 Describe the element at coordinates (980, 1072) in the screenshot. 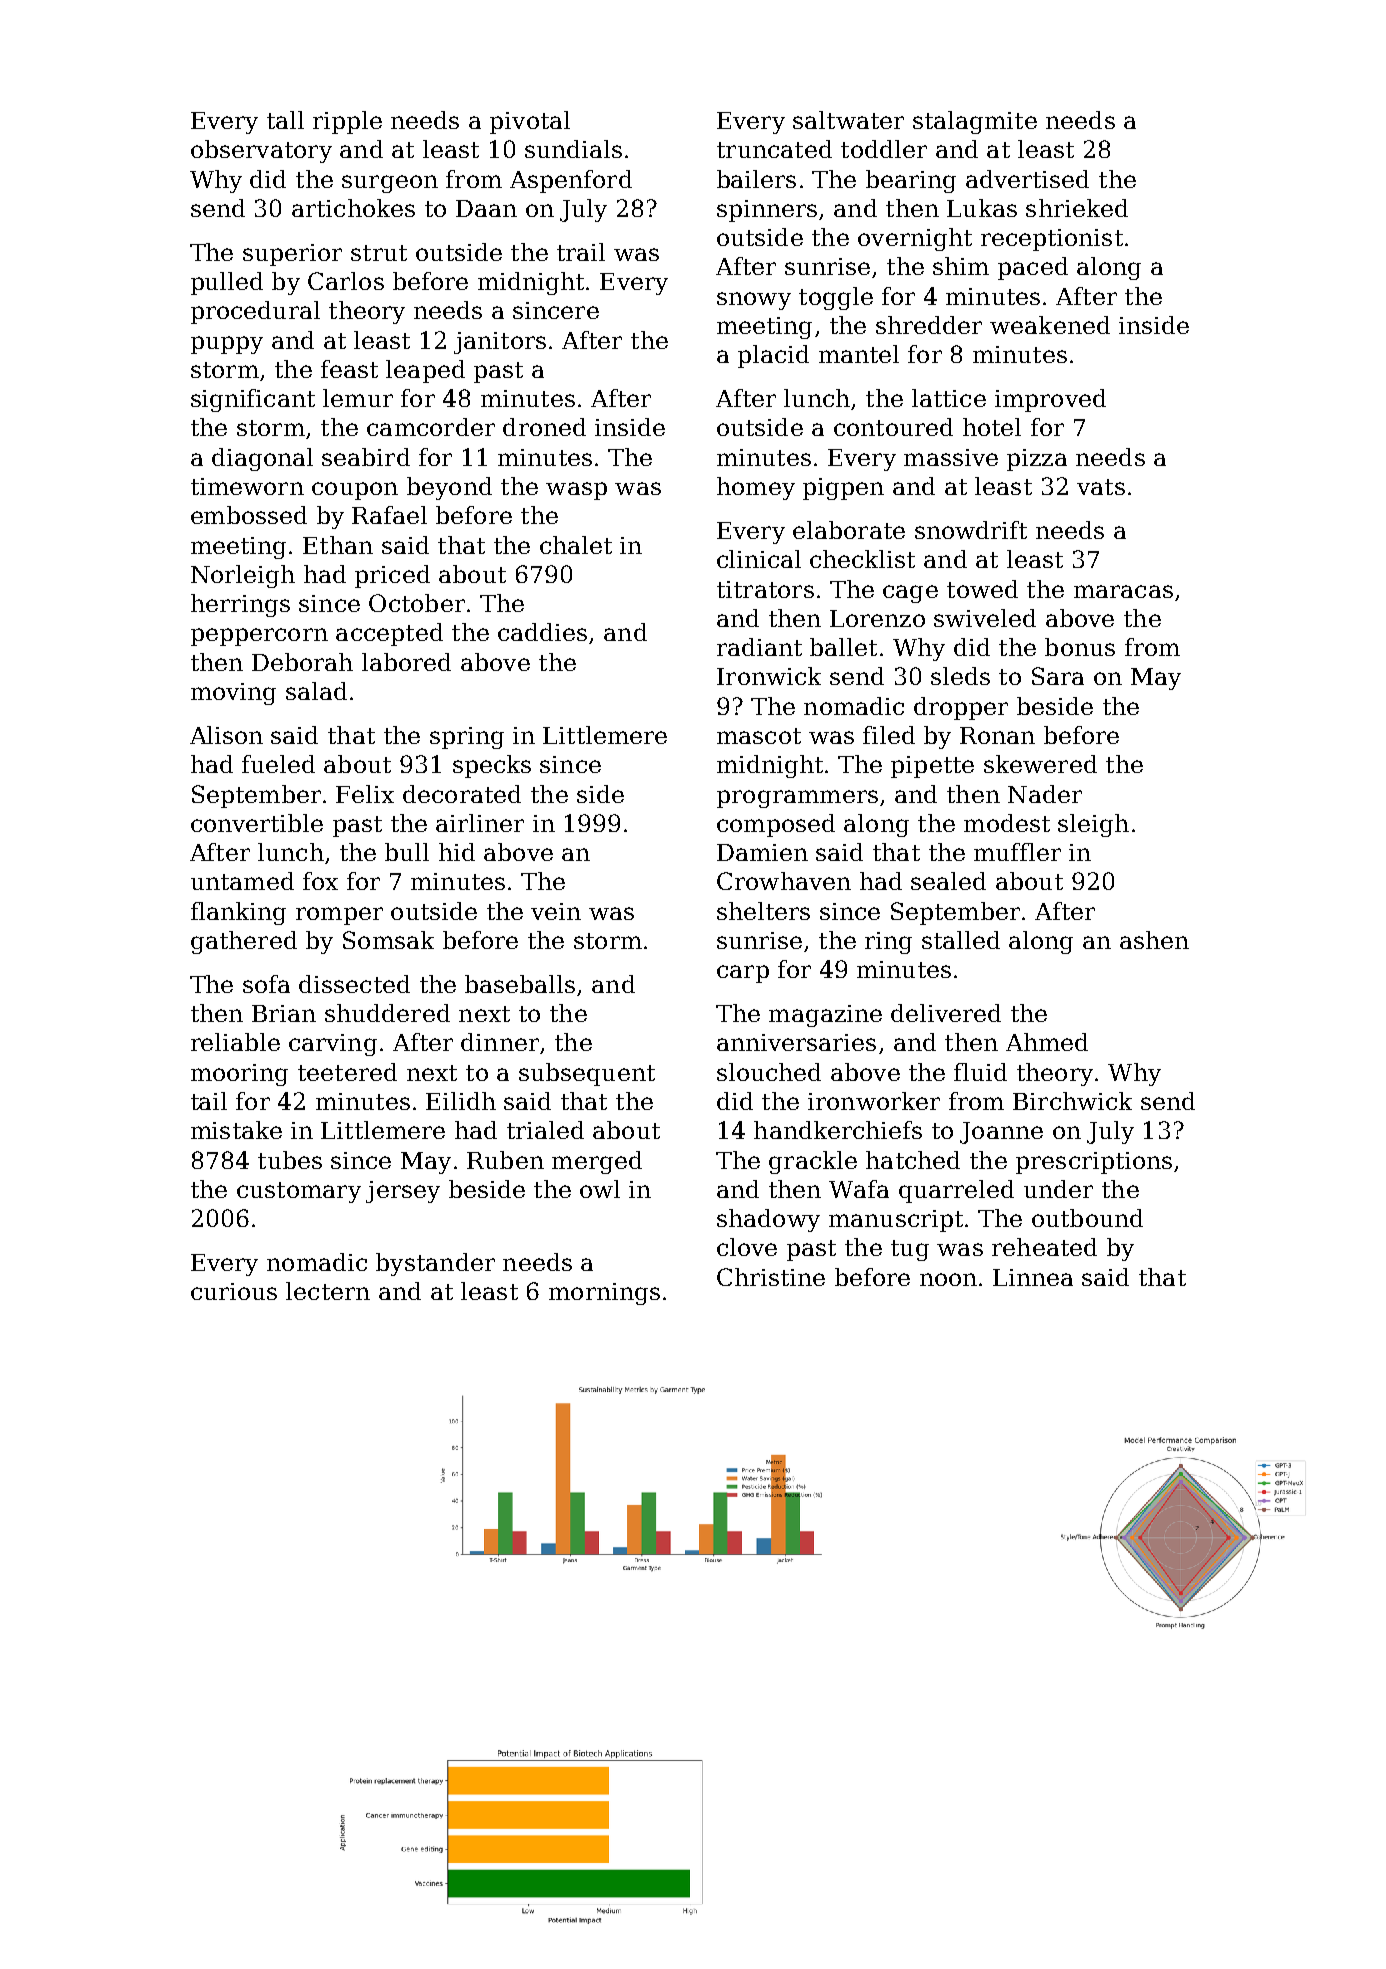

I see `fluid` at that location.
